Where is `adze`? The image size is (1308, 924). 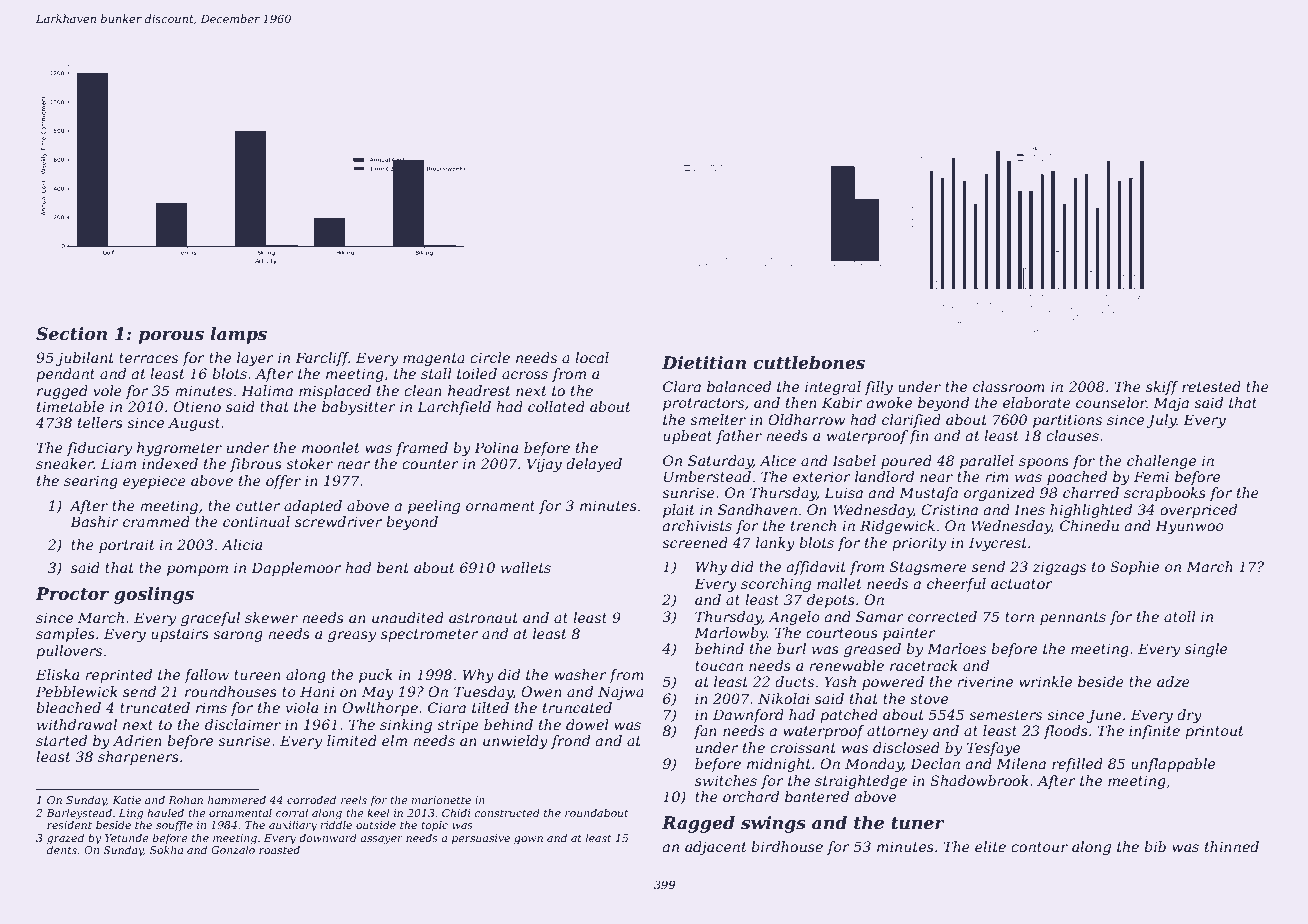
adze is located at coordinates (1173, 682).
